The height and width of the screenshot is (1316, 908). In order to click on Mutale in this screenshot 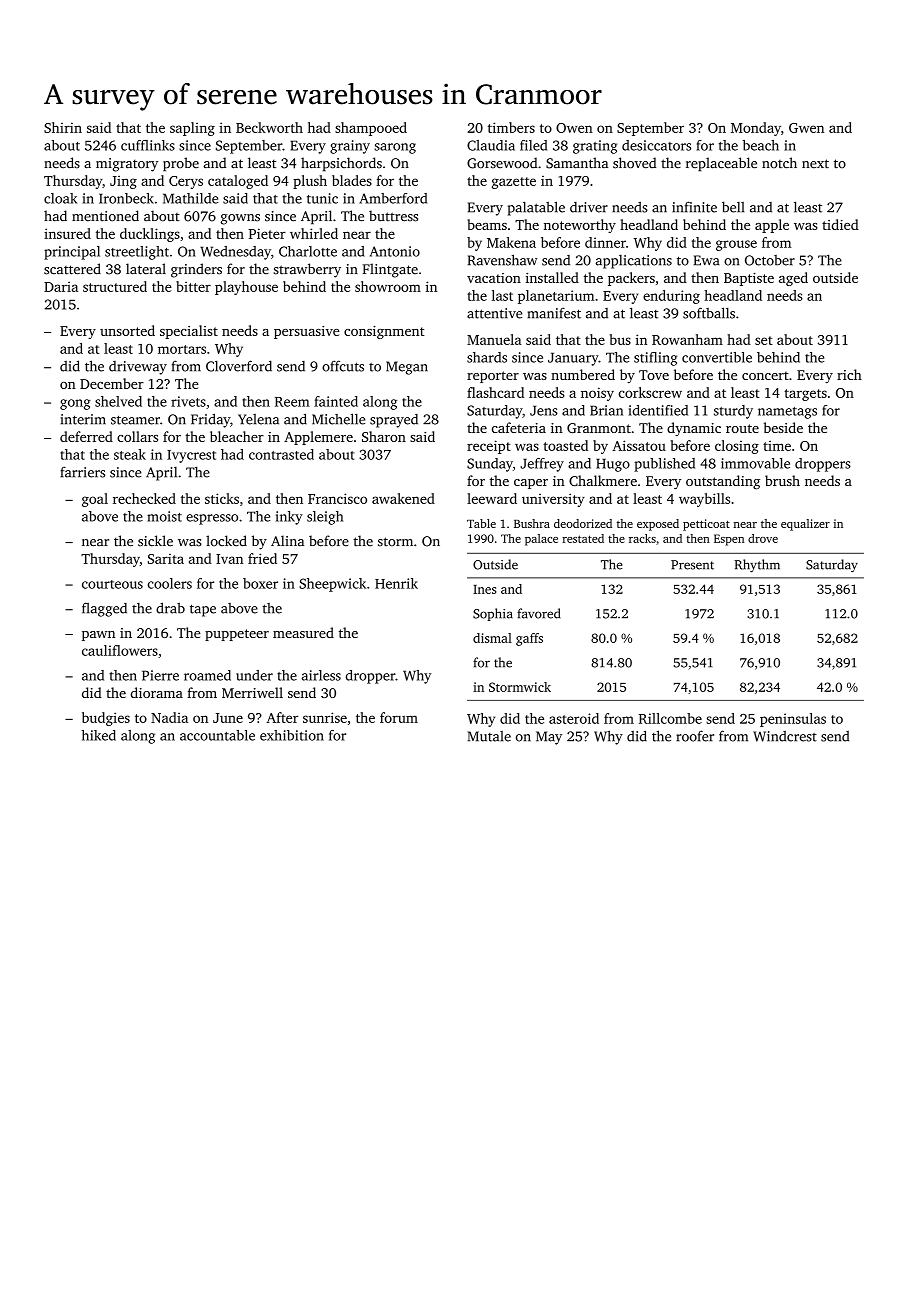, I will do `click(489, 736)`.
